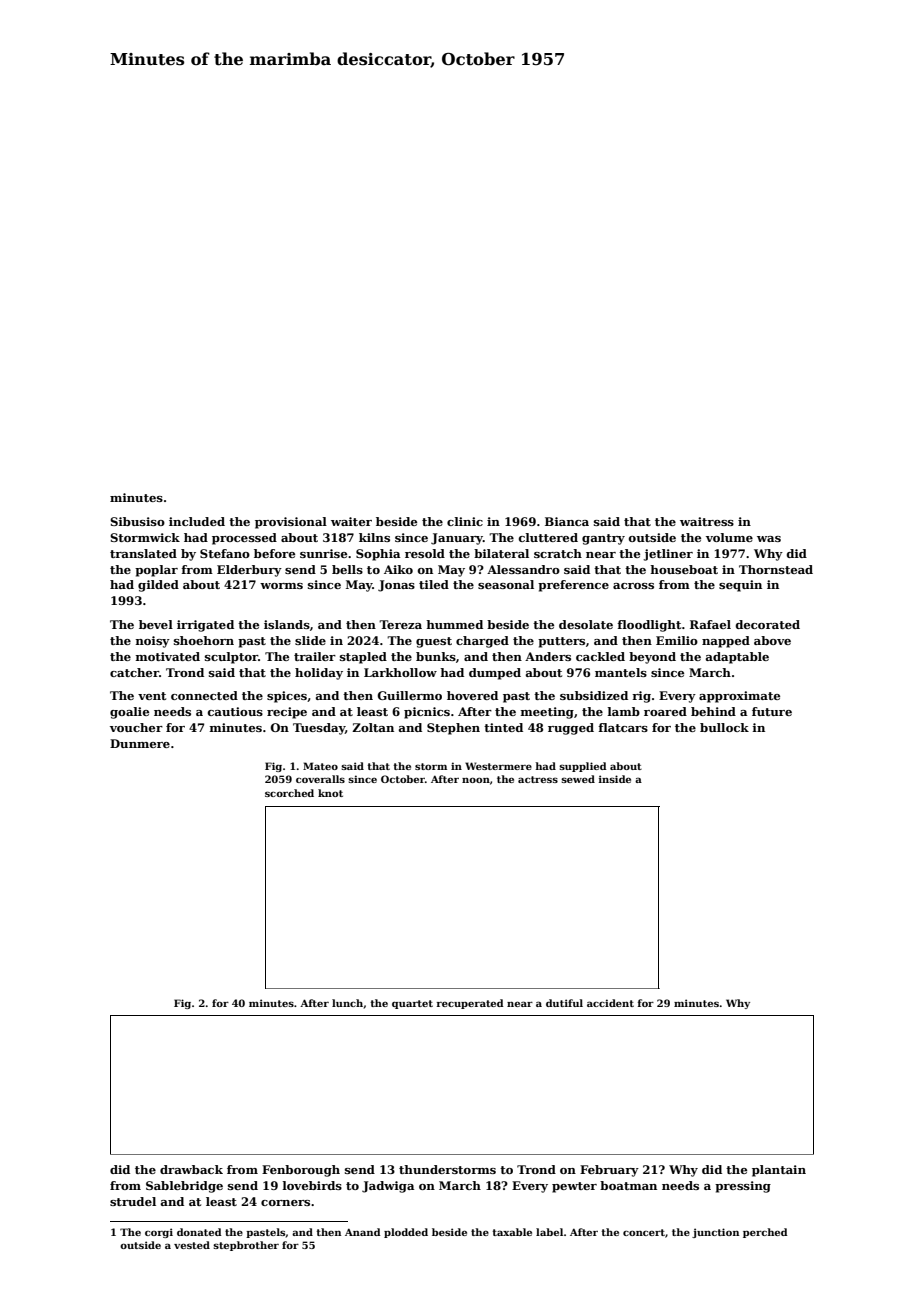 The width and height of the screenshot is (924, 1308). What do you see at coordinates (412, 1004) in the screenshot?
I see `quartet` at bounding box center [412, 1004].
